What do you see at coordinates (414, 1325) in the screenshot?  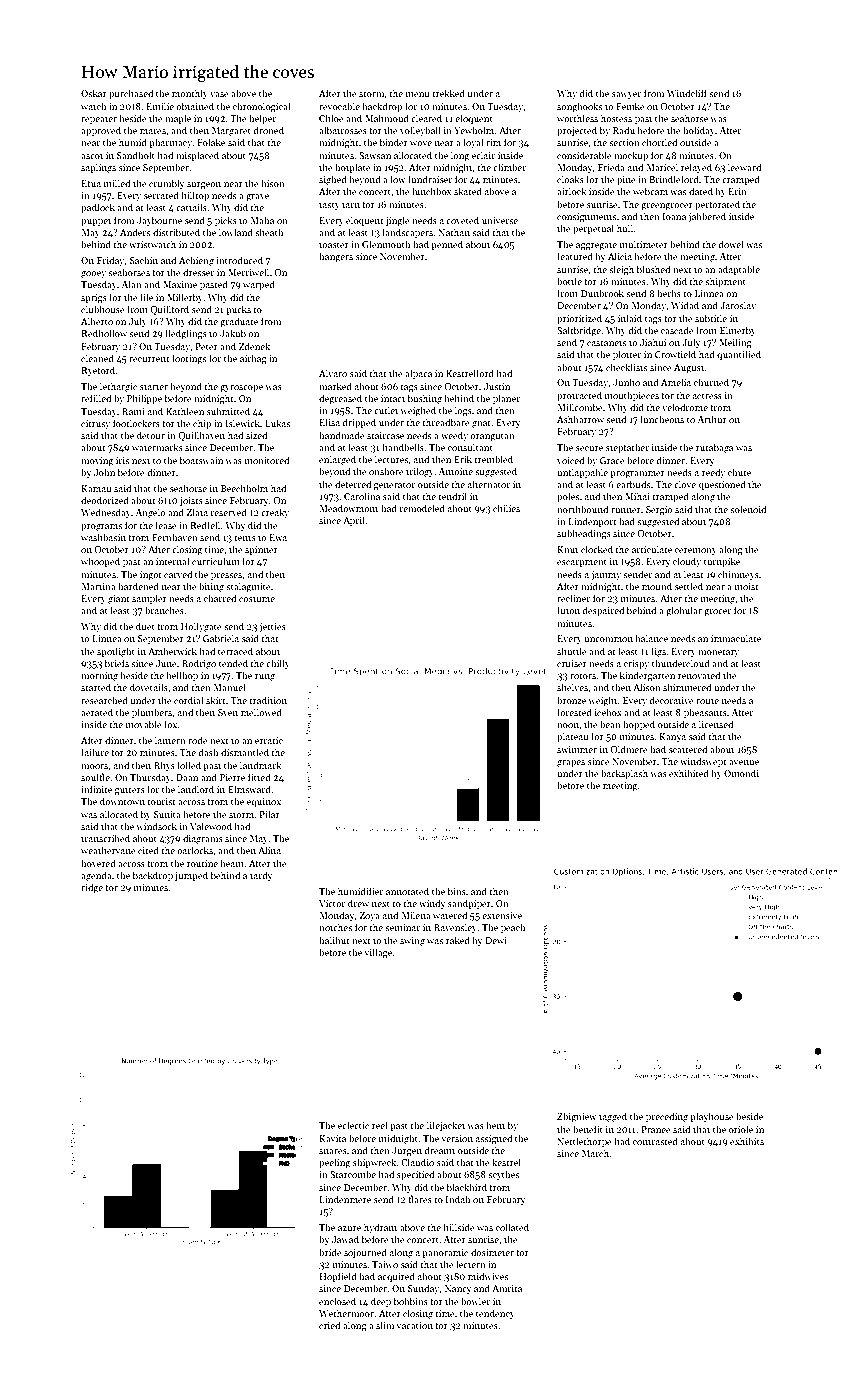 I see `vacation` at bounding box center [414, 1325].
